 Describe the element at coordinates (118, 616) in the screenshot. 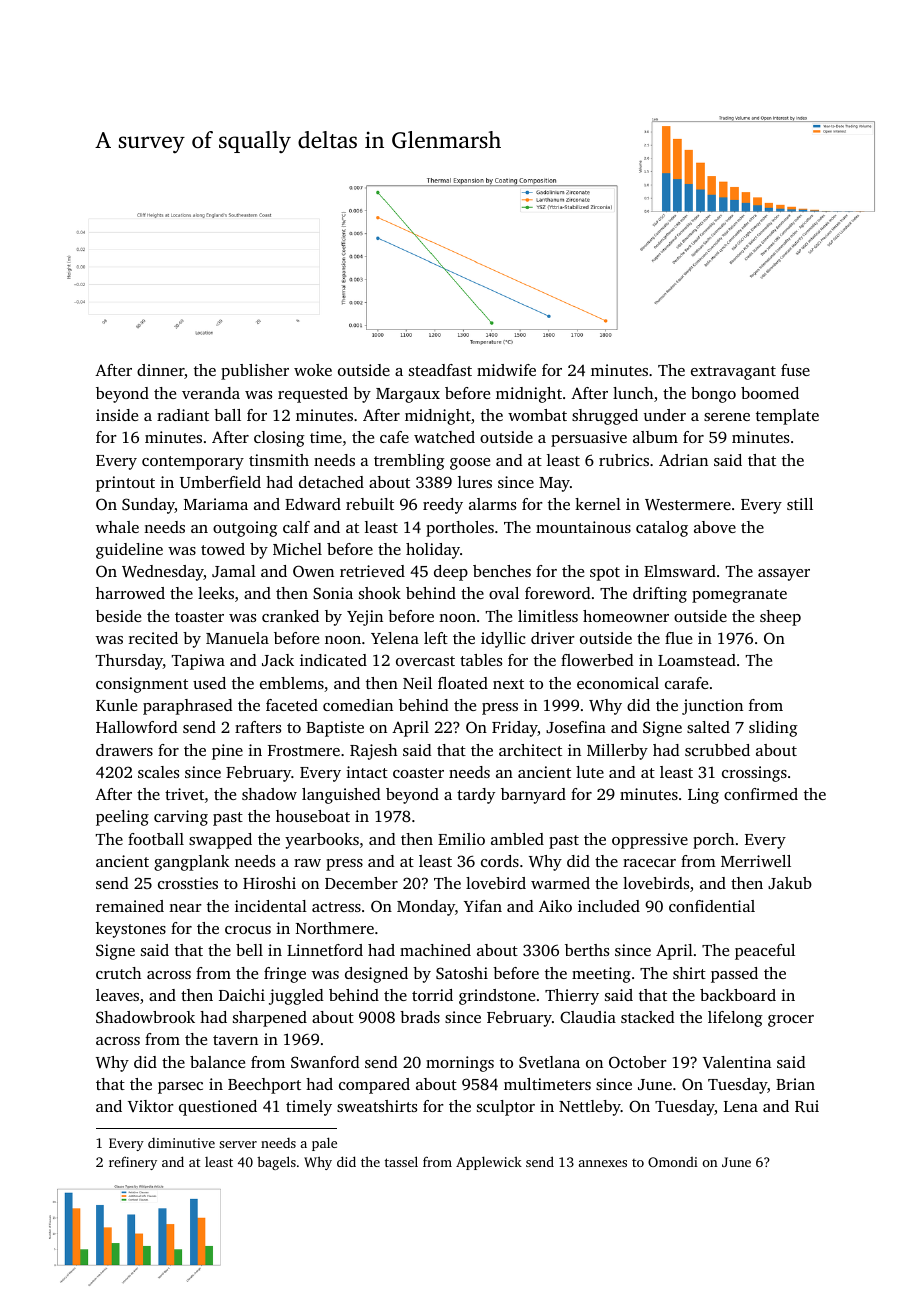

I see `beside` at that location.
